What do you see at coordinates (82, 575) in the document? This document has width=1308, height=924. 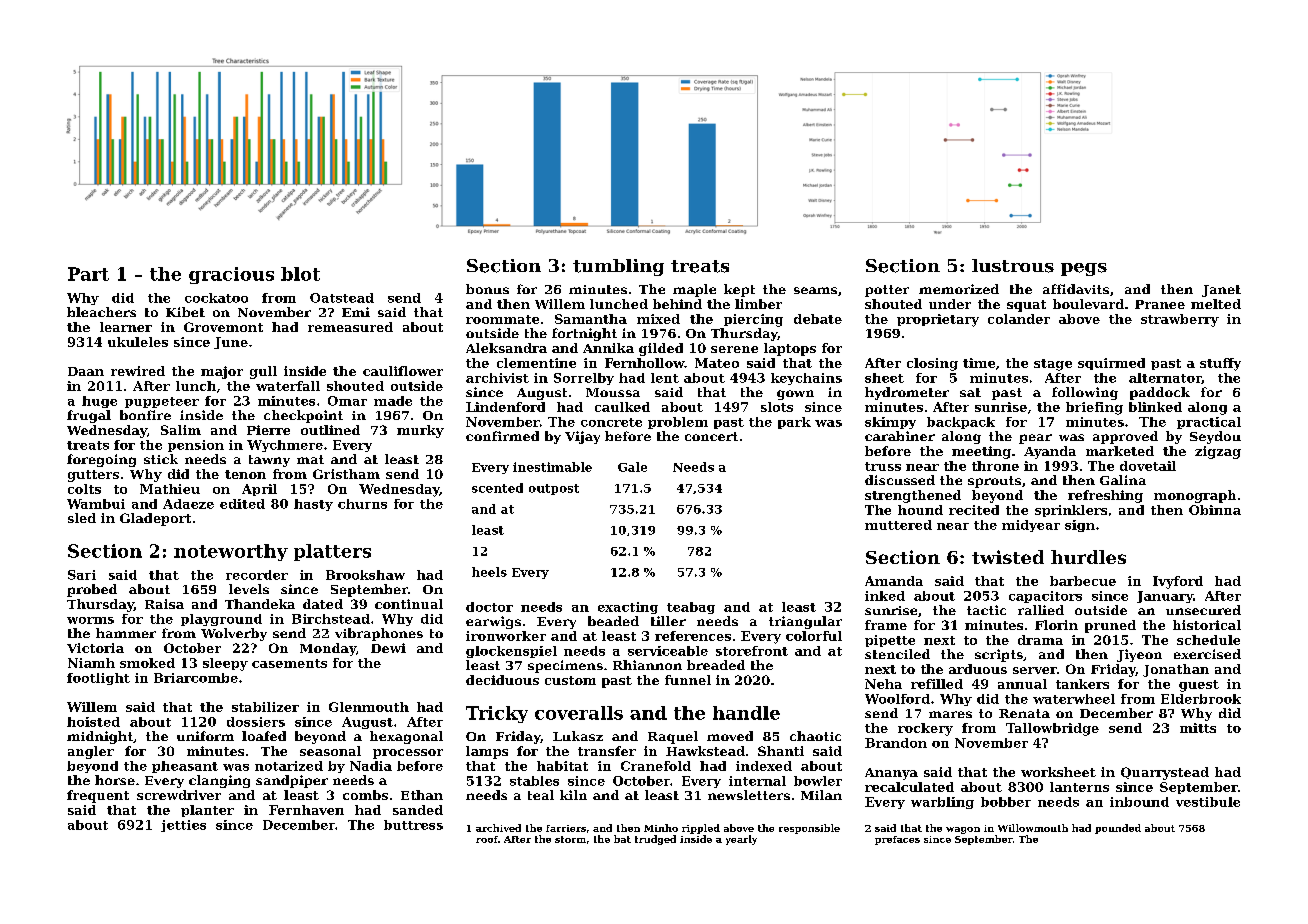 I see `Sari` at bounding box center [82, 575].
